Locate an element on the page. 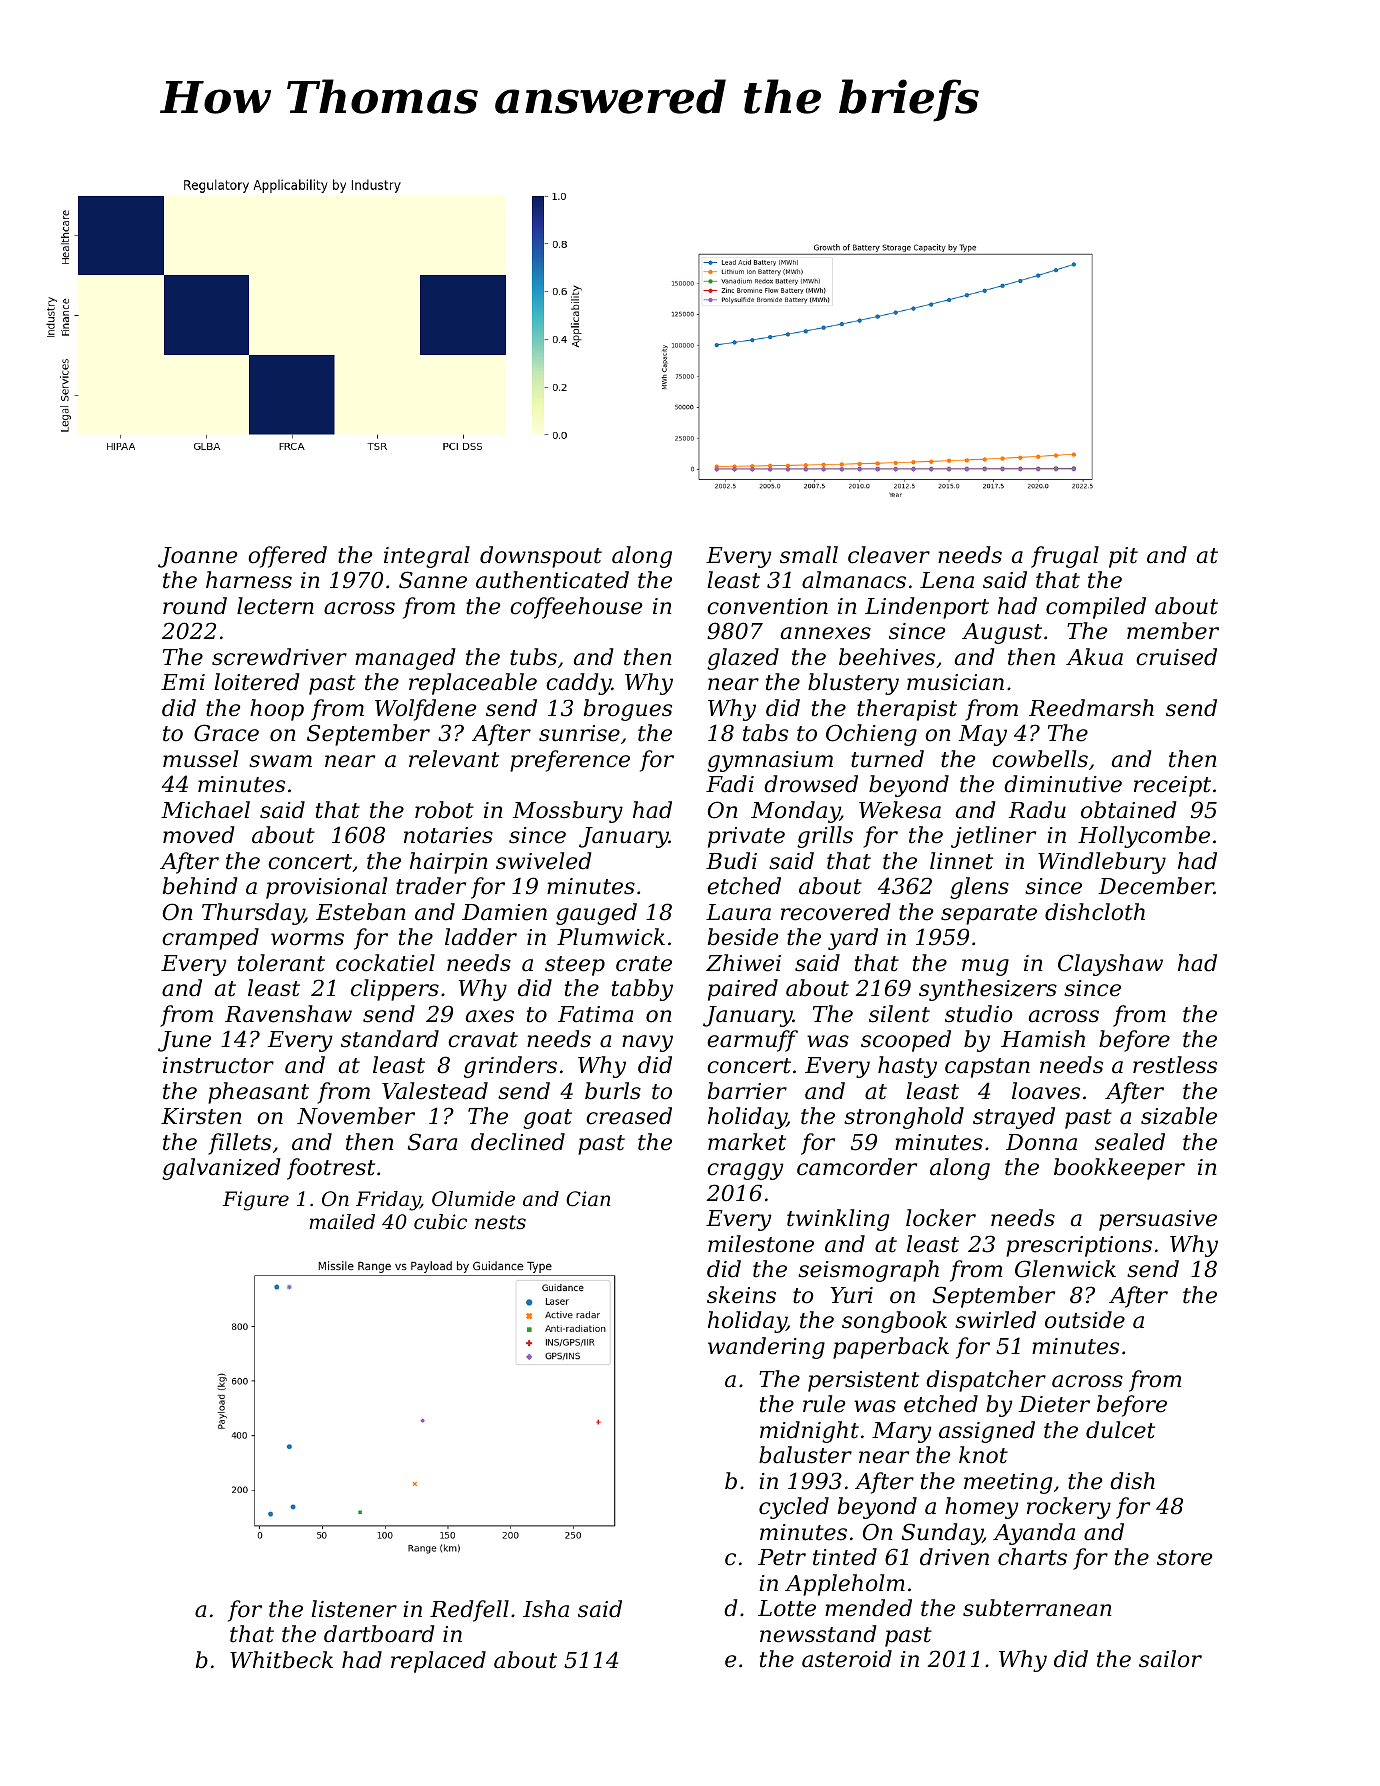  Whitbeck is located at coordinates (281, 1660).
